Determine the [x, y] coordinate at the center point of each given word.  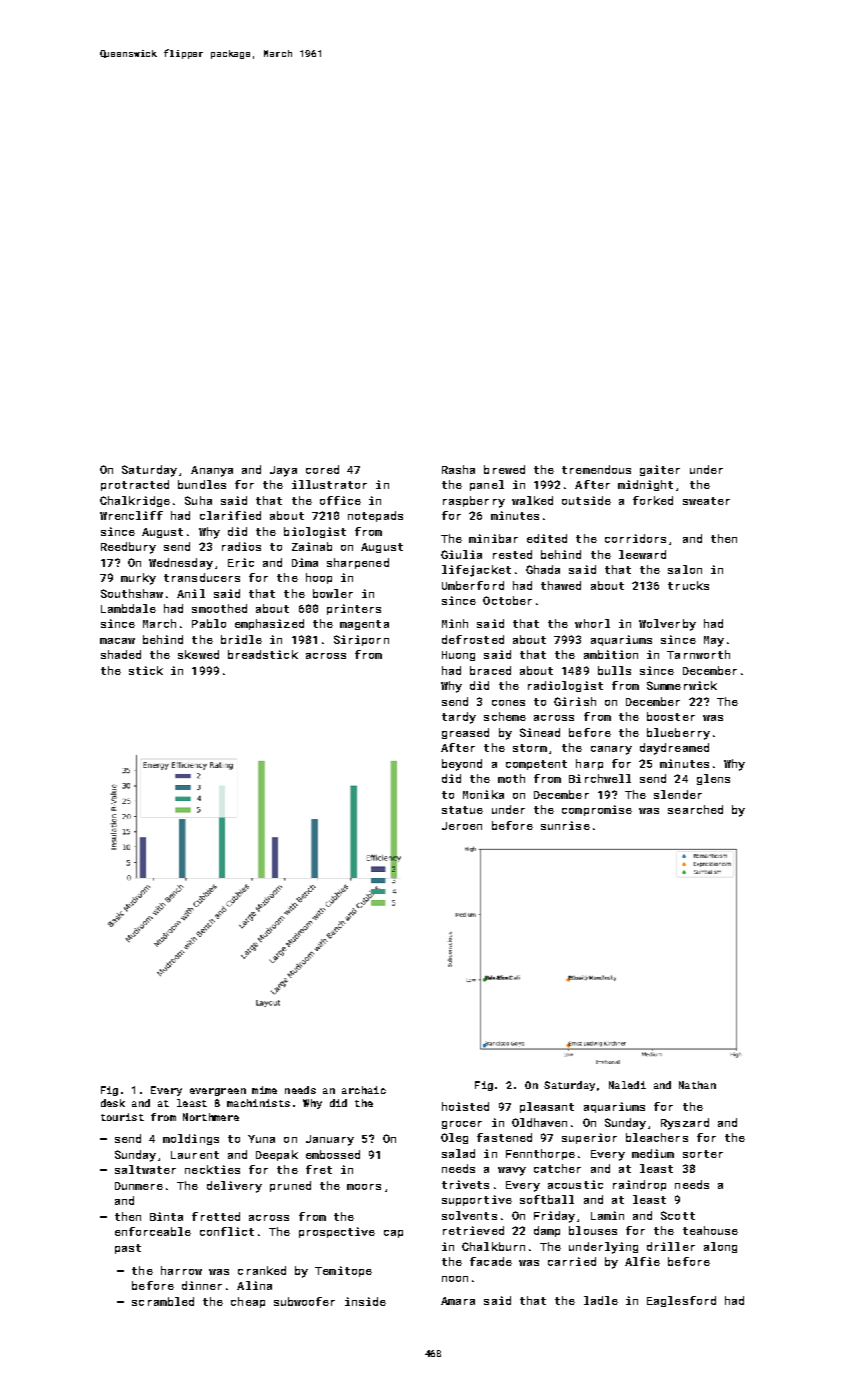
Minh [455, 623]
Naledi [627, 1085]
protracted [135, 485]
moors [364, 1187]
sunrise [565, 825]
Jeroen [462, 826]
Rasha [458, 469]
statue [462, 810]
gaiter [660, 470]
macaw [117, 641]
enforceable [153, 1231]
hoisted [465, 1106]
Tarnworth [698, 654]
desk [113, 1103]
